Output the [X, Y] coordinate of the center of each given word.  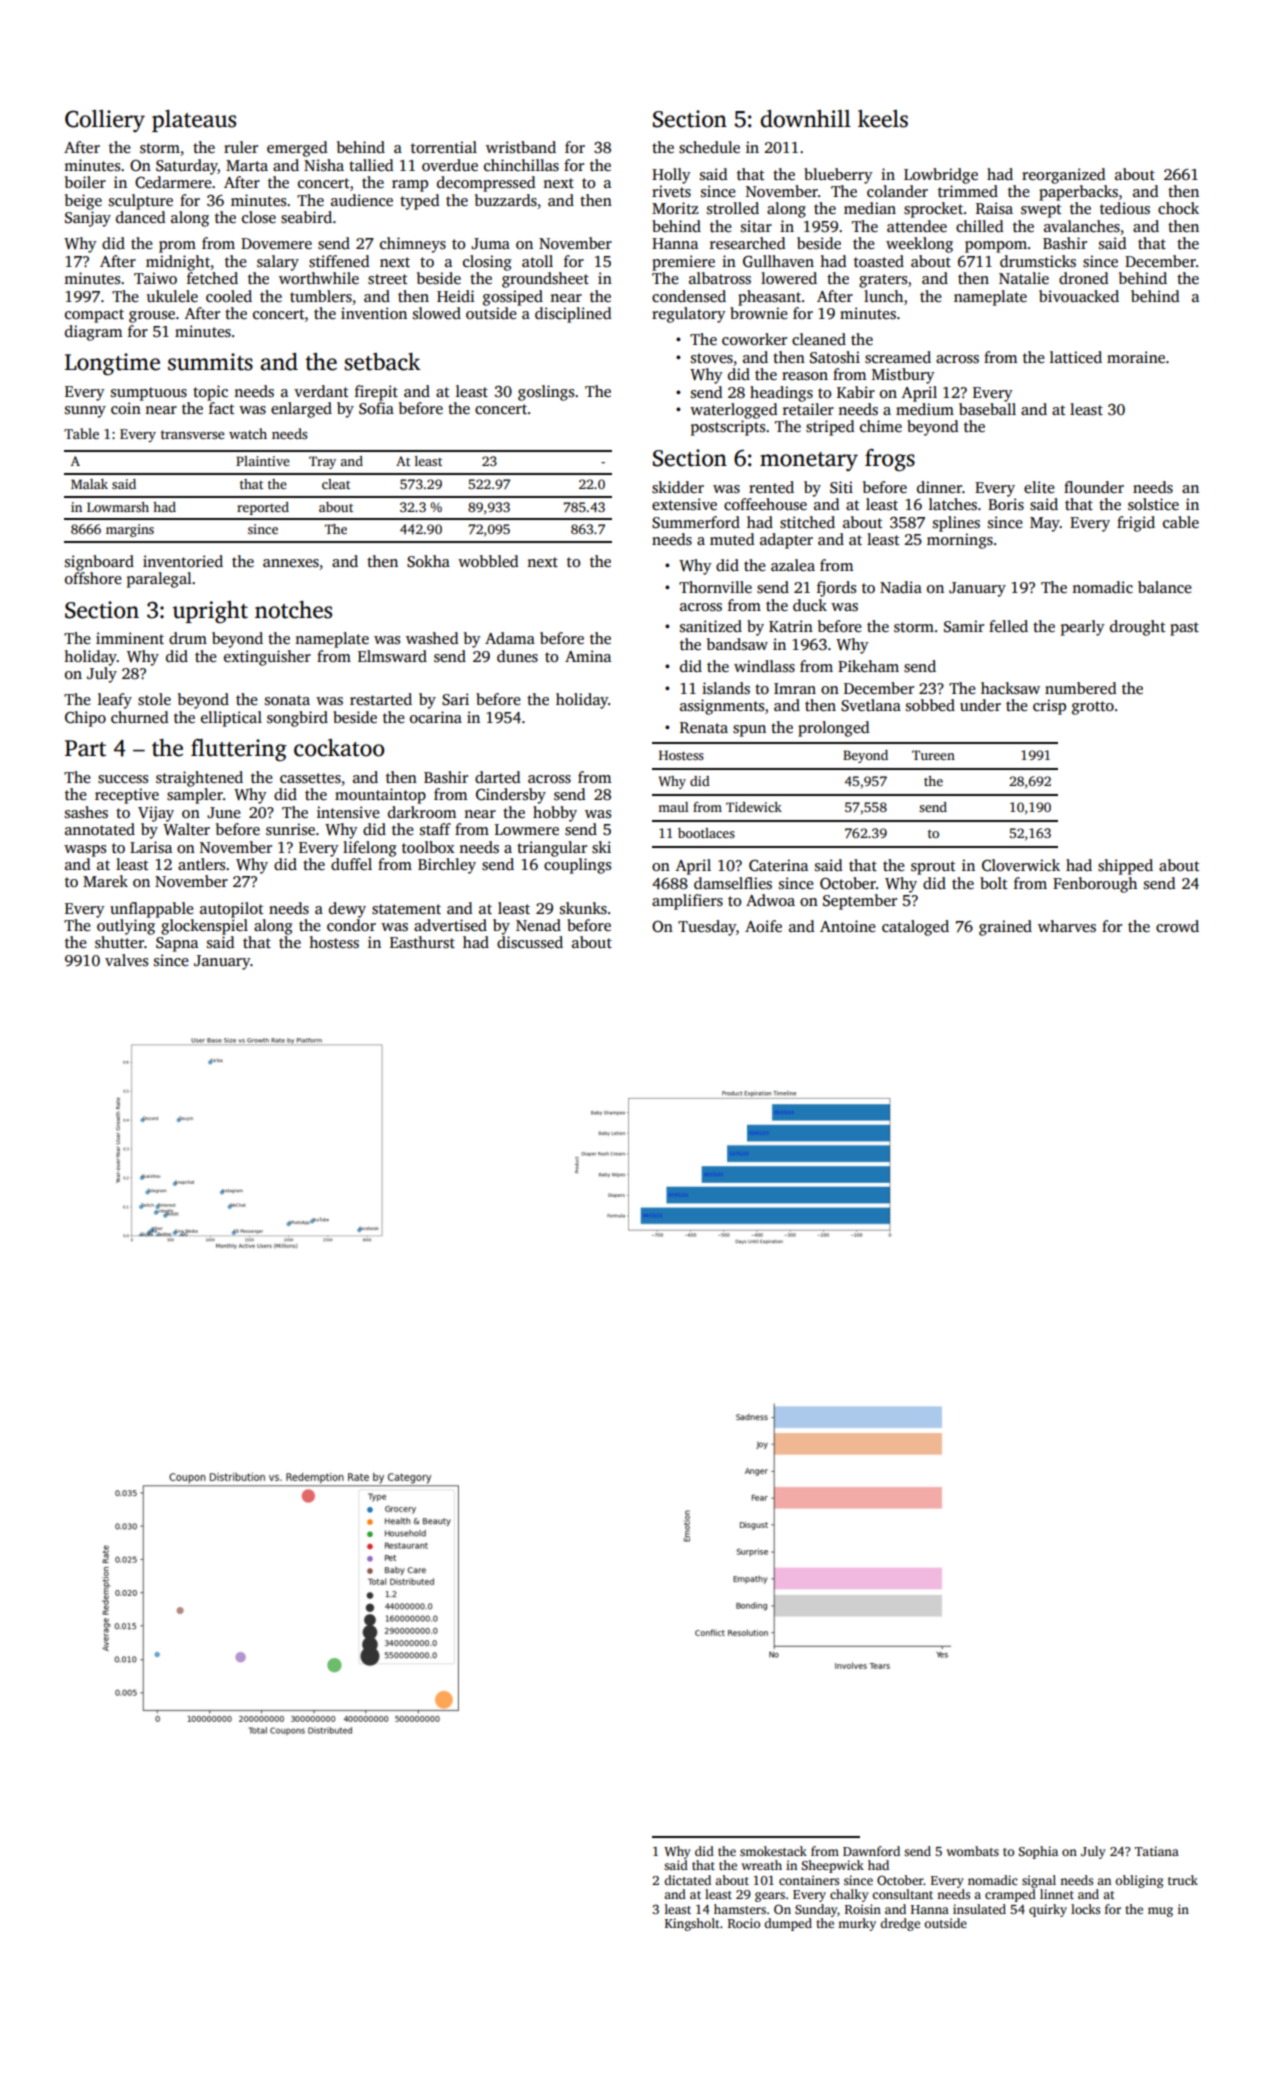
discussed [530, 942]
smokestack [773, 1851]
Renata [704, 727]
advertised [450, 925]
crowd [1177, 926]
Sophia [1038, 1852]
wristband [521, 147]
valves [126, 960]
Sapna [177, 944]
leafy [115, 701]
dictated [687, 1880]
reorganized [1063, 176]
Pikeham [868, 666]
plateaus [194, 121]
